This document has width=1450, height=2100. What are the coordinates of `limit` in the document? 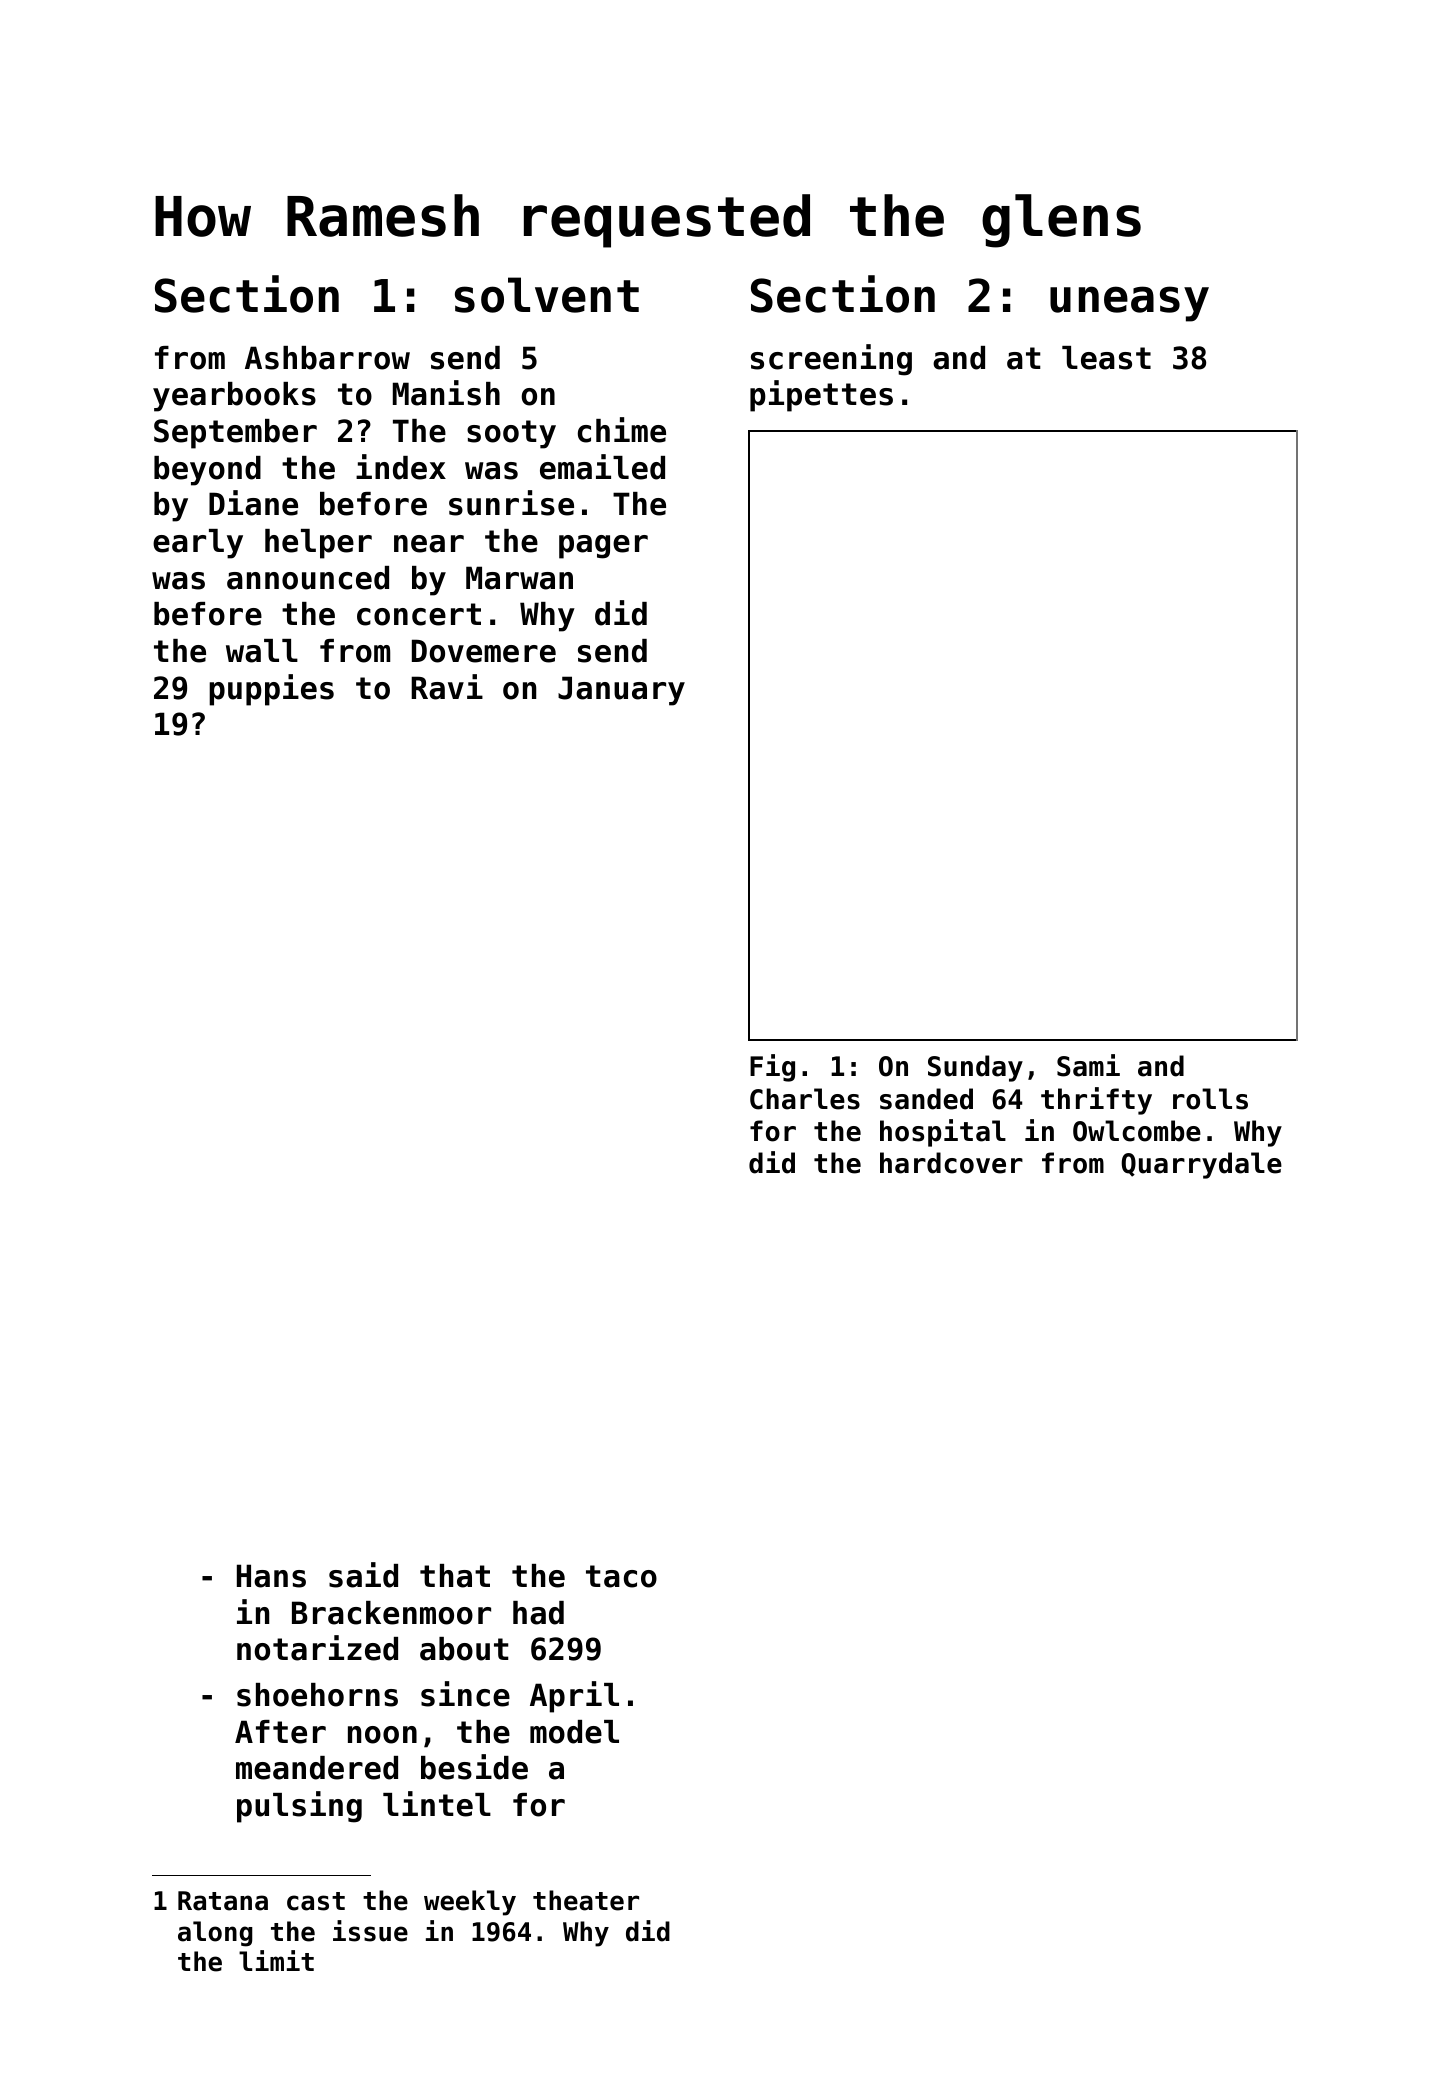 It's located at (276, 1960).
